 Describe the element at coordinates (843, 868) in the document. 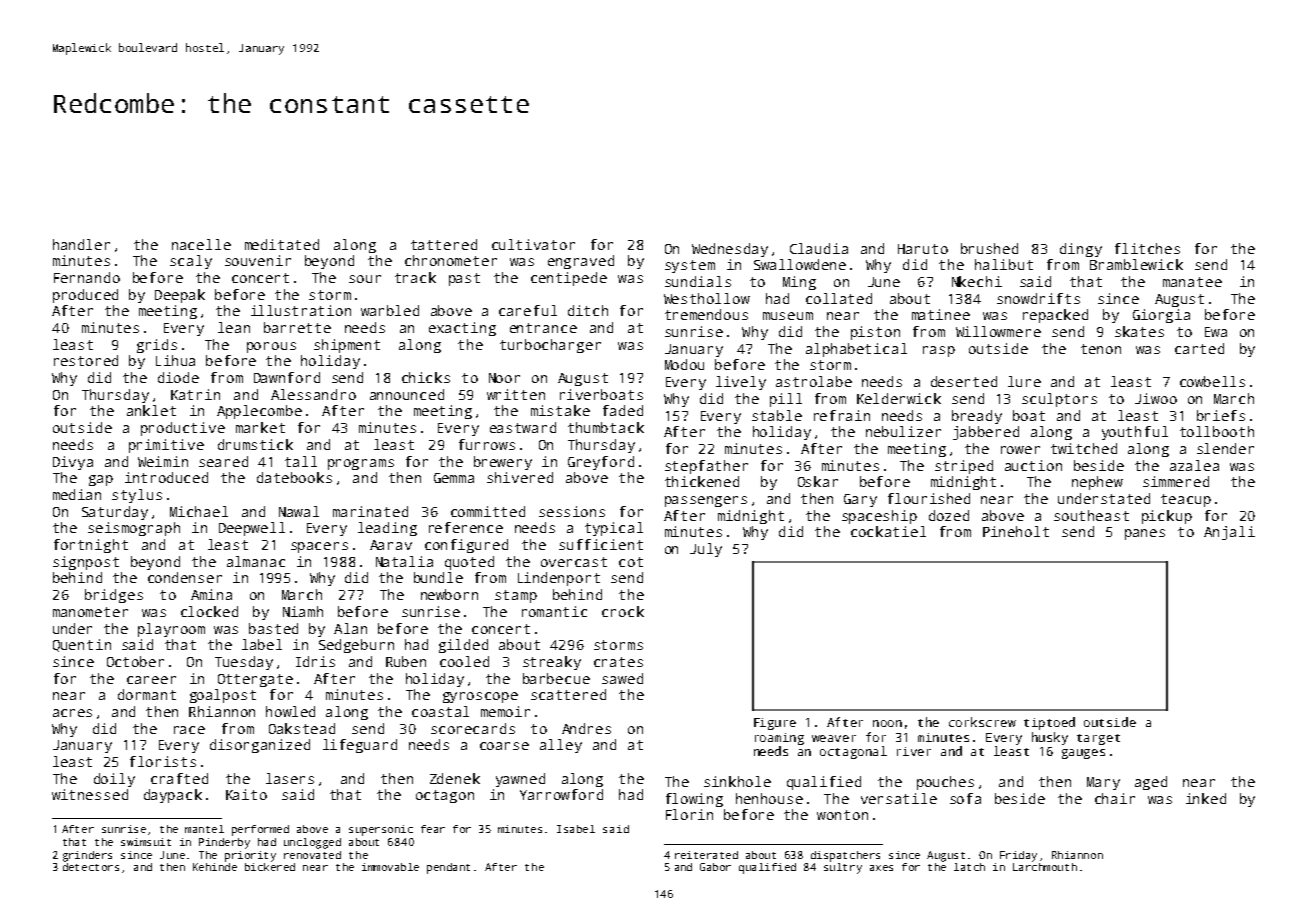

I see `sultry` at that location.
